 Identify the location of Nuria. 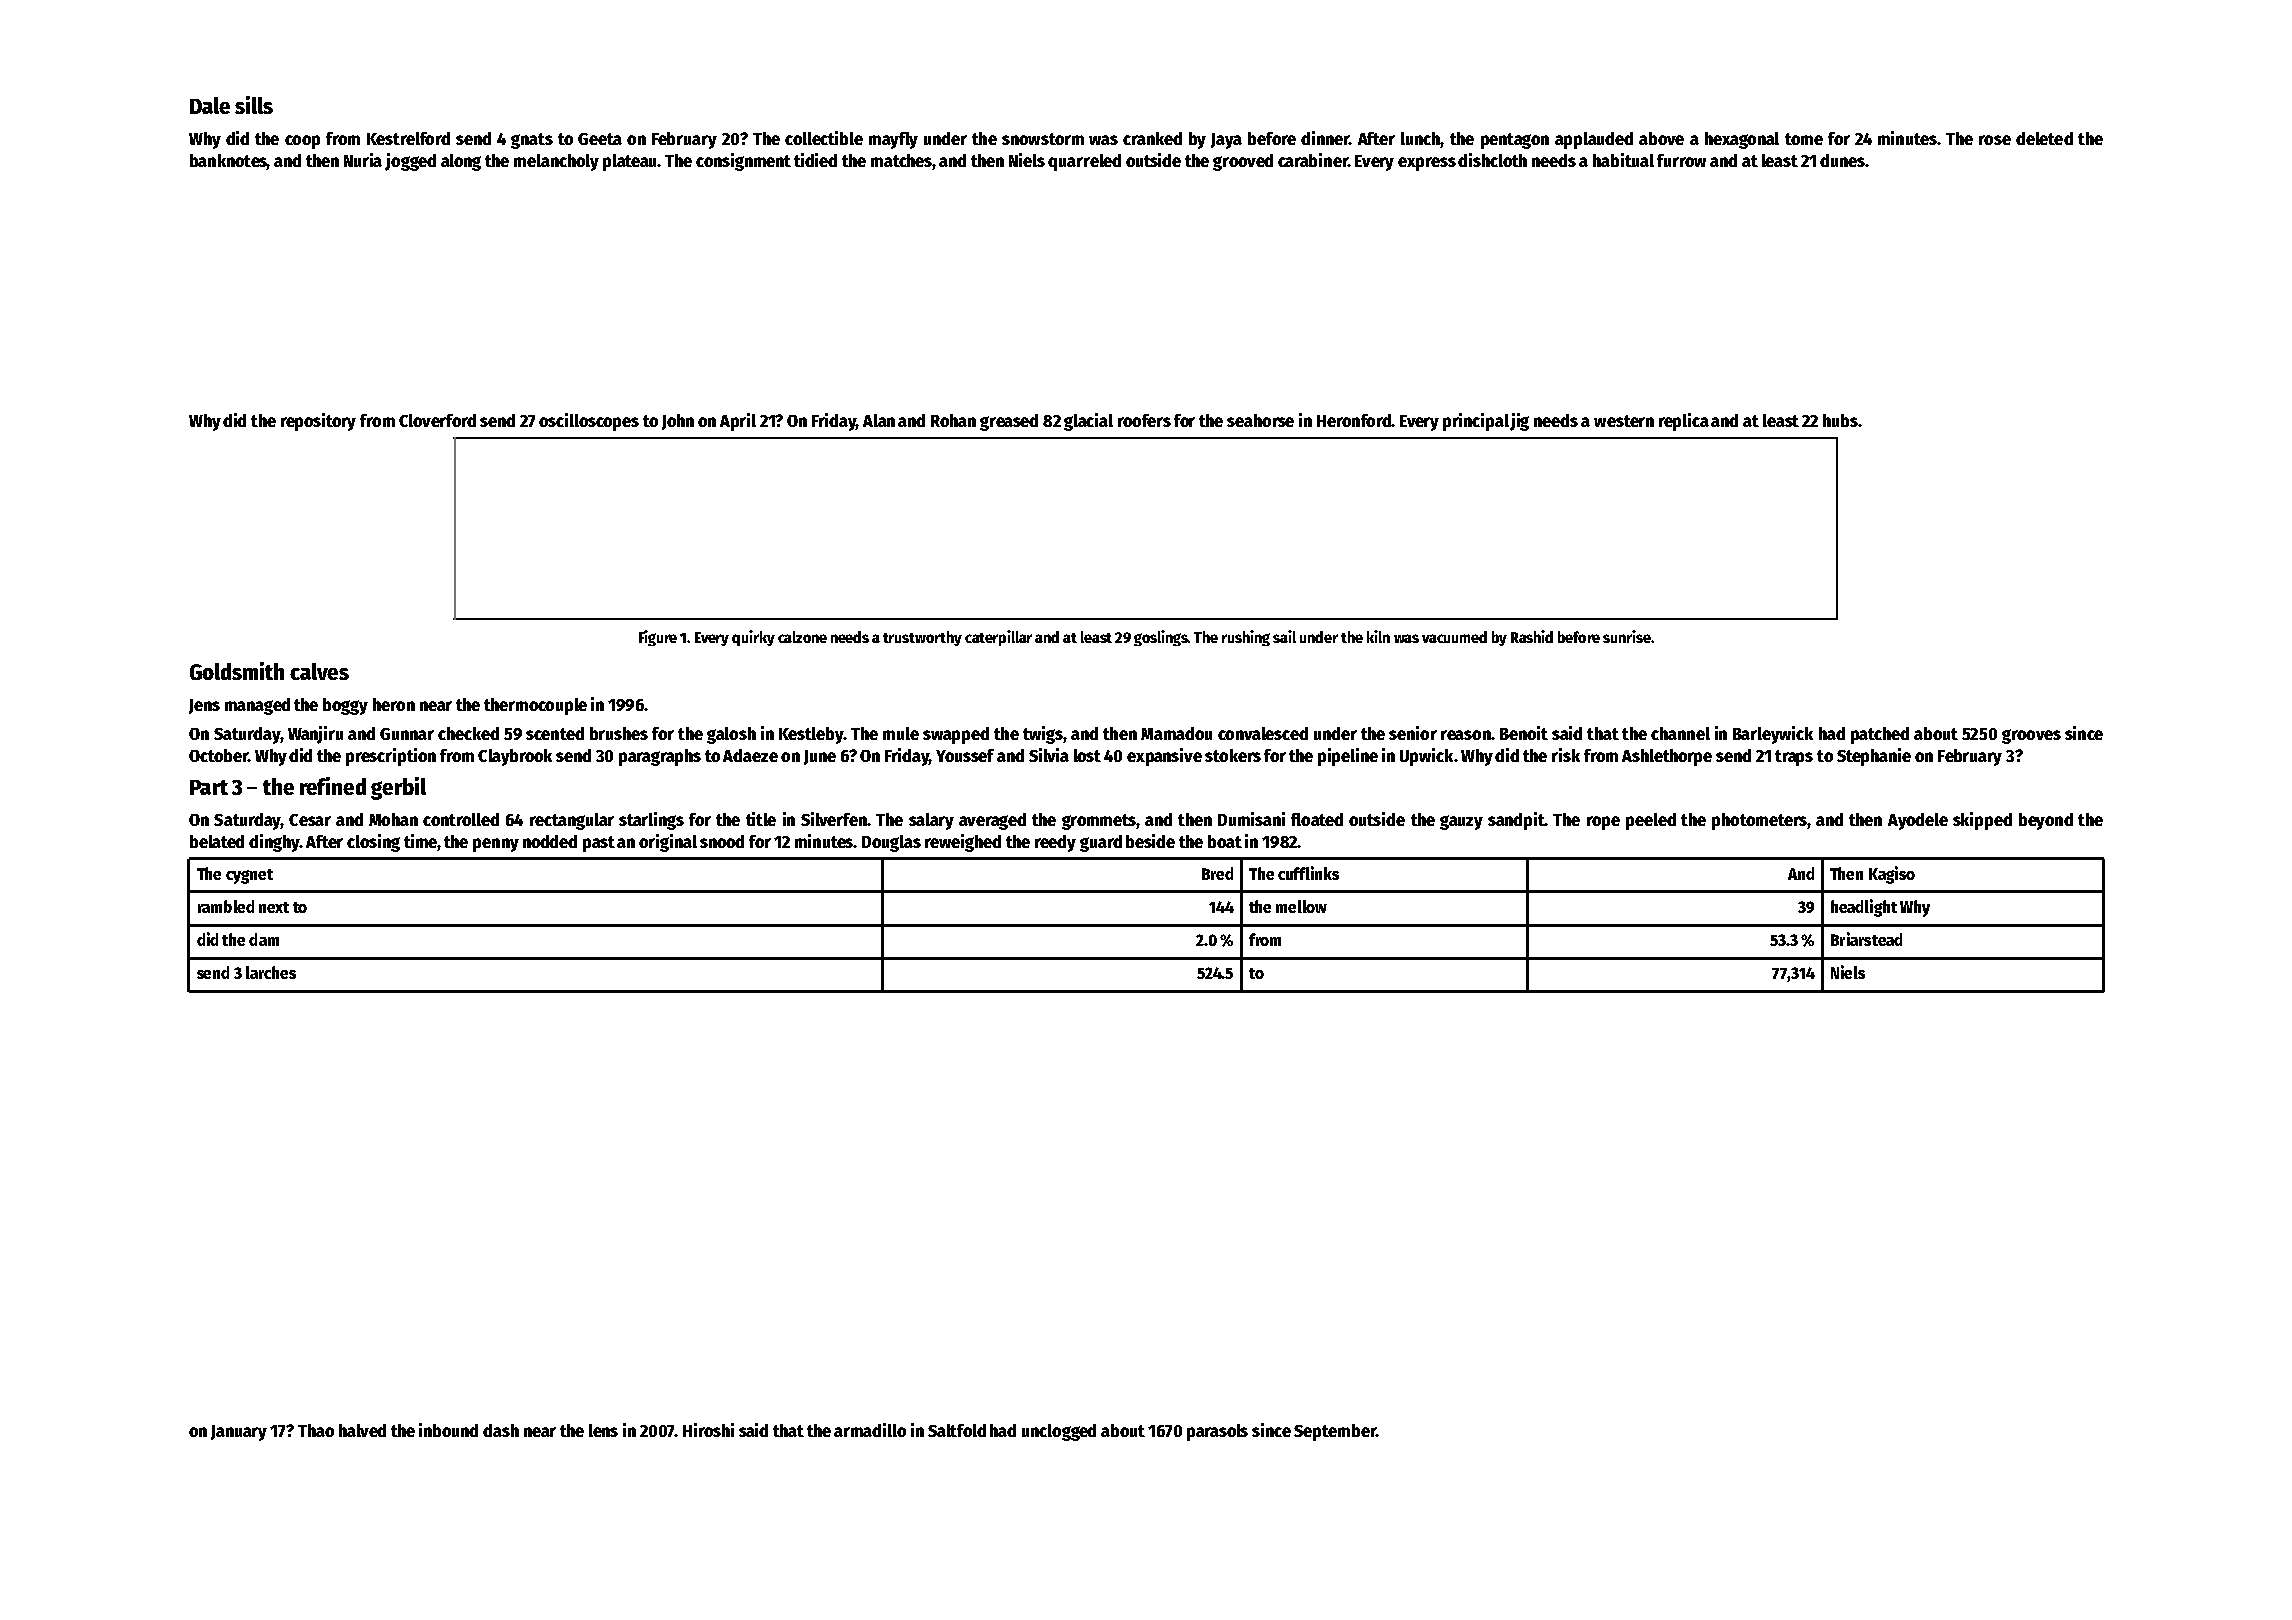
(363, 160).
